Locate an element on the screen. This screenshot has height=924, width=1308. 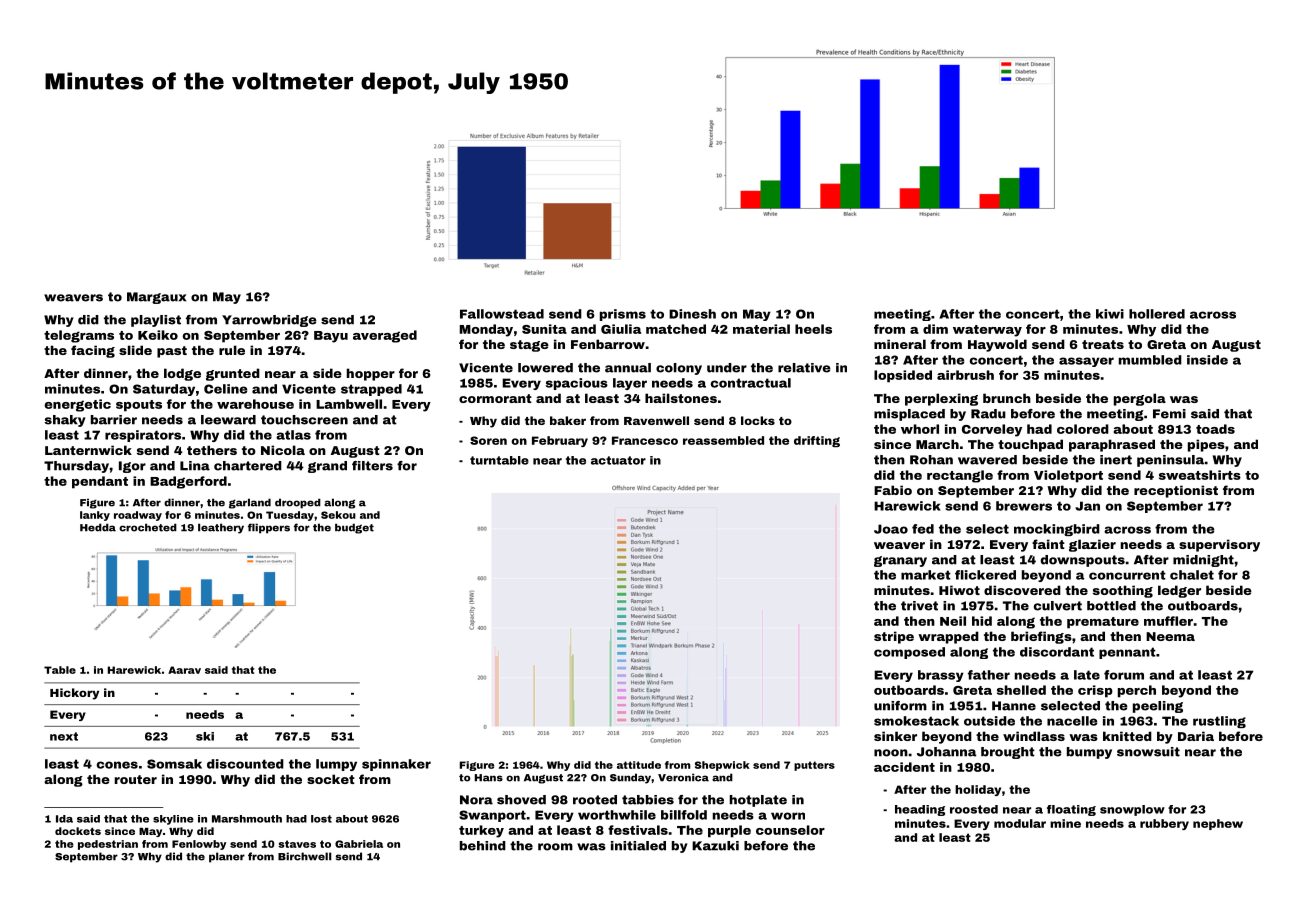
budget is located at coordinates (354, 528).
